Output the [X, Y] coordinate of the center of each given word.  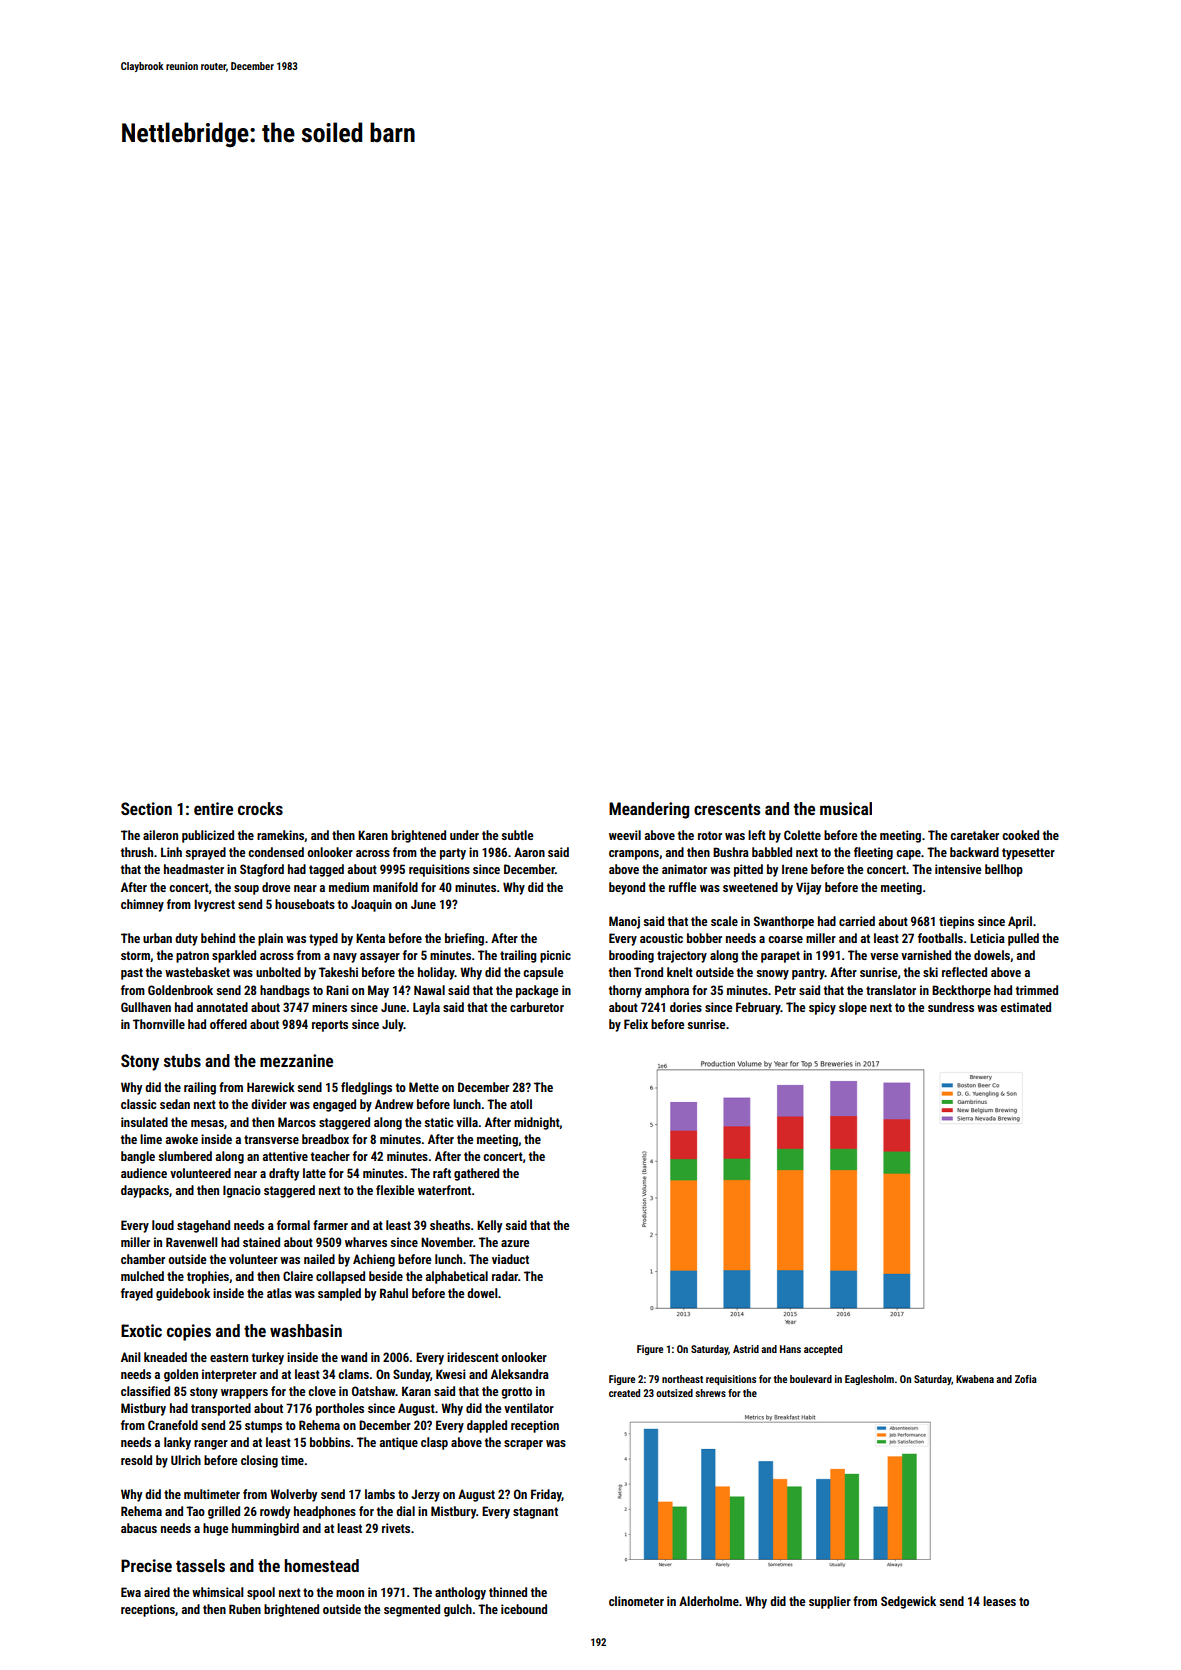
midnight [537, 1123]
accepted [823, 1350]
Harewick [271, 1087]
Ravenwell [192, 1242]
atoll [521, 1104]
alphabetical [457, 1277]
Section [146, 808]
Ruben [245, 1609]
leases [999, 1601]
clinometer [636, 1601]
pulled [1023, 939]
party [453, 854]
